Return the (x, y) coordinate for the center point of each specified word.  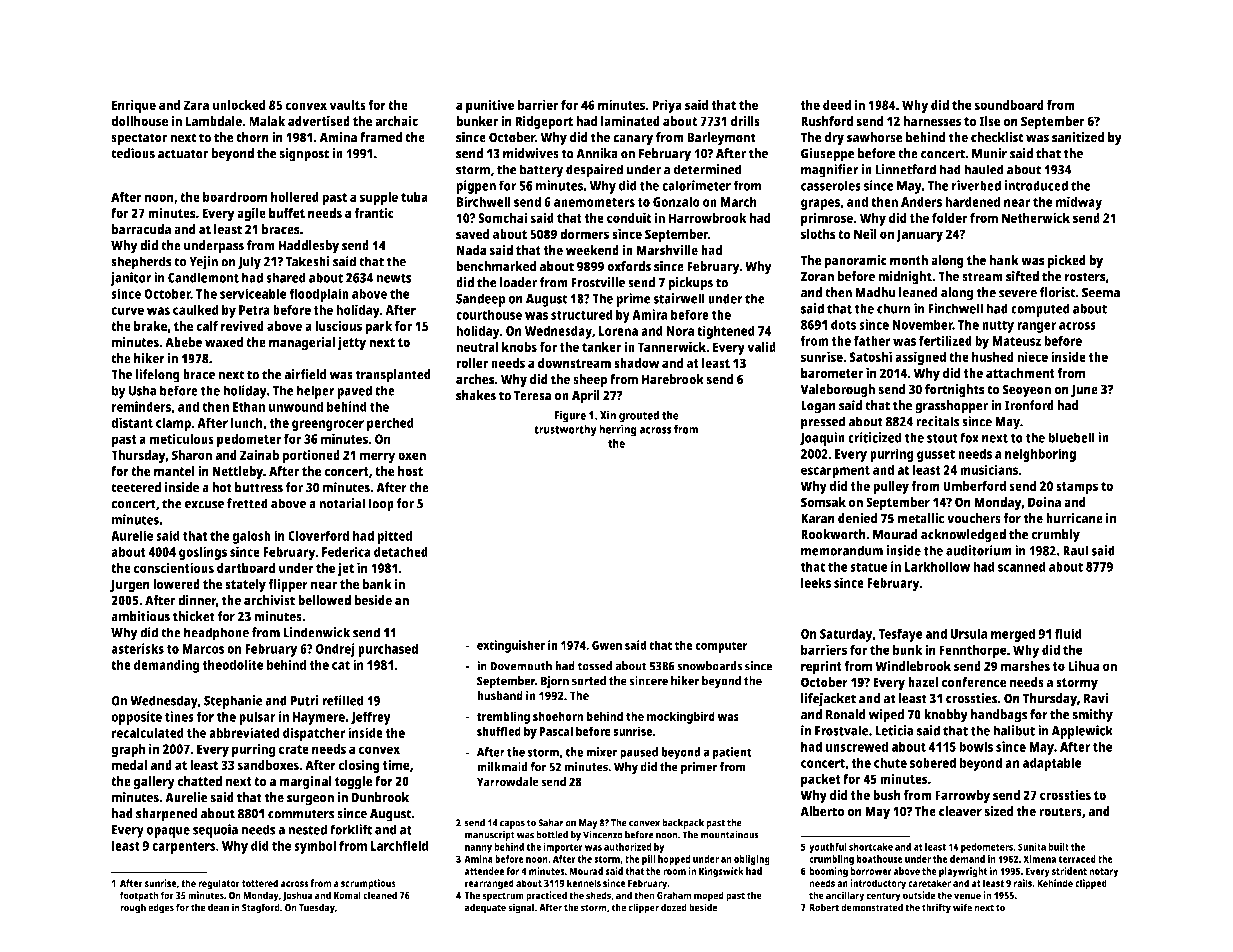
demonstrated (872, 907)
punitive (490, 106)
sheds (598, 895)
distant (132, 422)
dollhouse (139, 121)
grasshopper (951, 407)
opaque (168, 832)
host (410, 471)
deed (837, 105)
